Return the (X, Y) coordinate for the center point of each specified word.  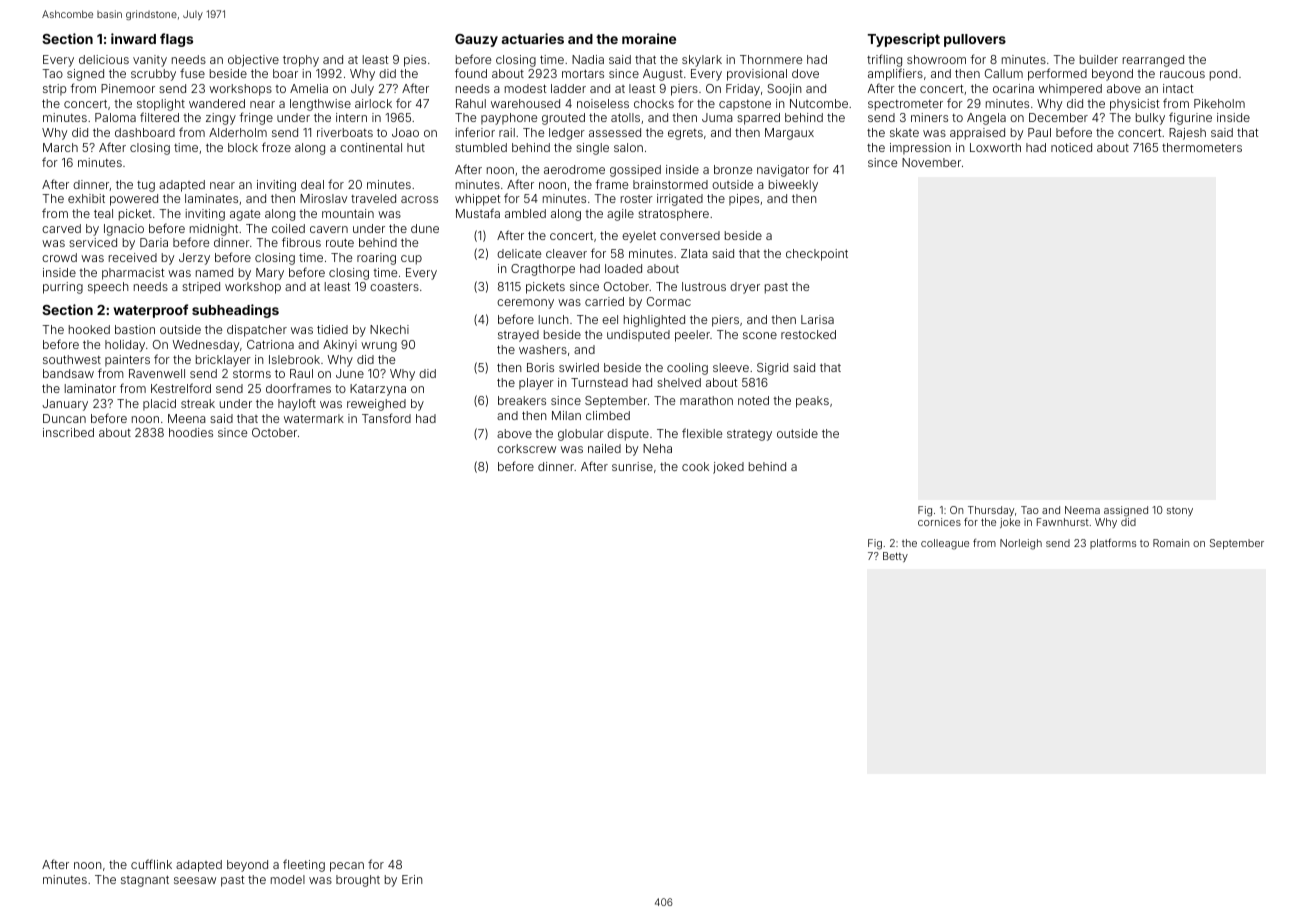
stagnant (145, 881)
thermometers (1202, 147)
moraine (649, 38)
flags (176, 40)
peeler (692, 336)
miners (929, 117)
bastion (135, 329)
